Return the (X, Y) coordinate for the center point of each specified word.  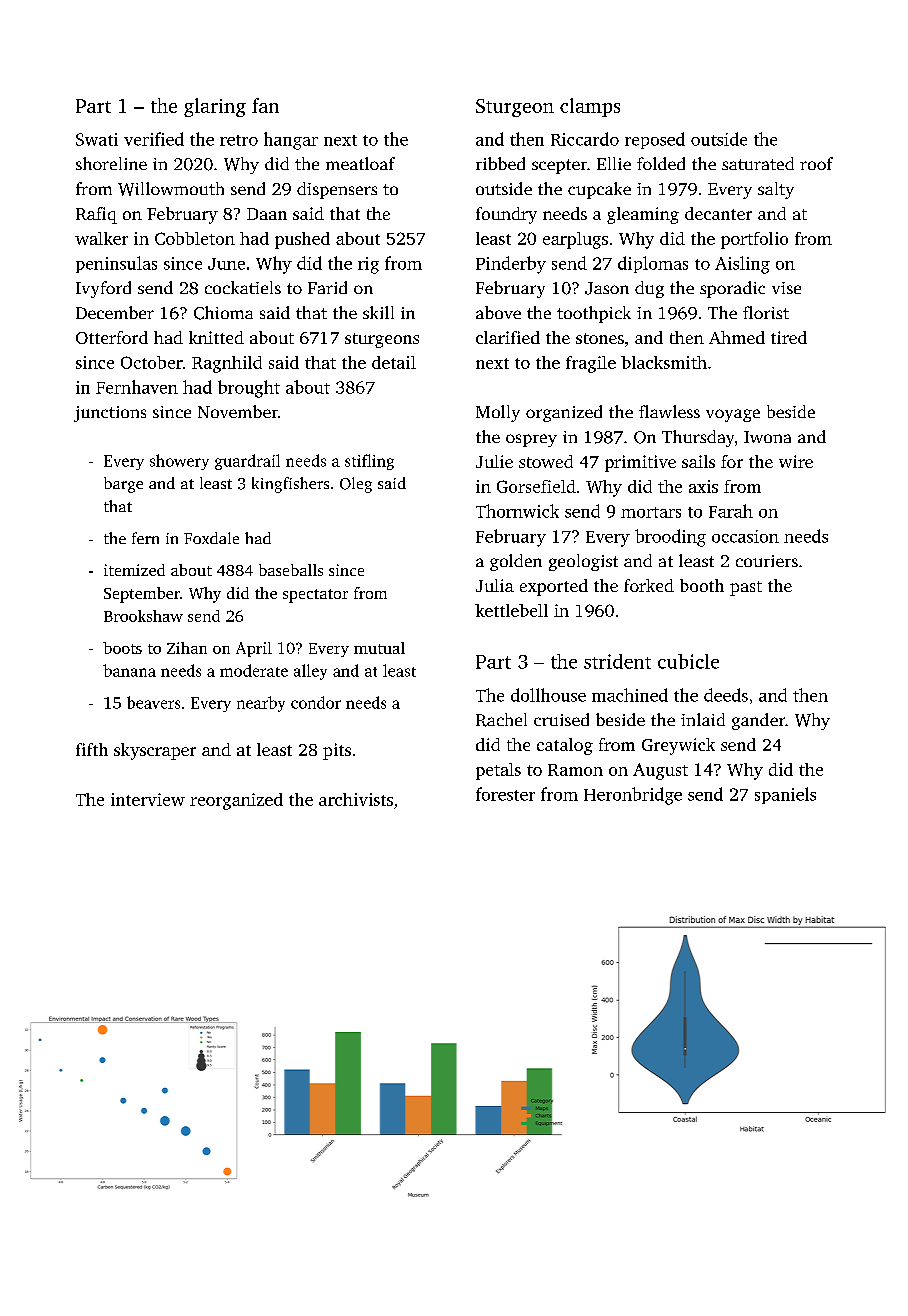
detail (394, 362)
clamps (590, 107)
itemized (134, 570)
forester (505, 794)
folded (661, 163)
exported (554, 587)
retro (239, 140)
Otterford (112, 337)
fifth (92, 749)
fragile (591, 364)
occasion (745, 536)
